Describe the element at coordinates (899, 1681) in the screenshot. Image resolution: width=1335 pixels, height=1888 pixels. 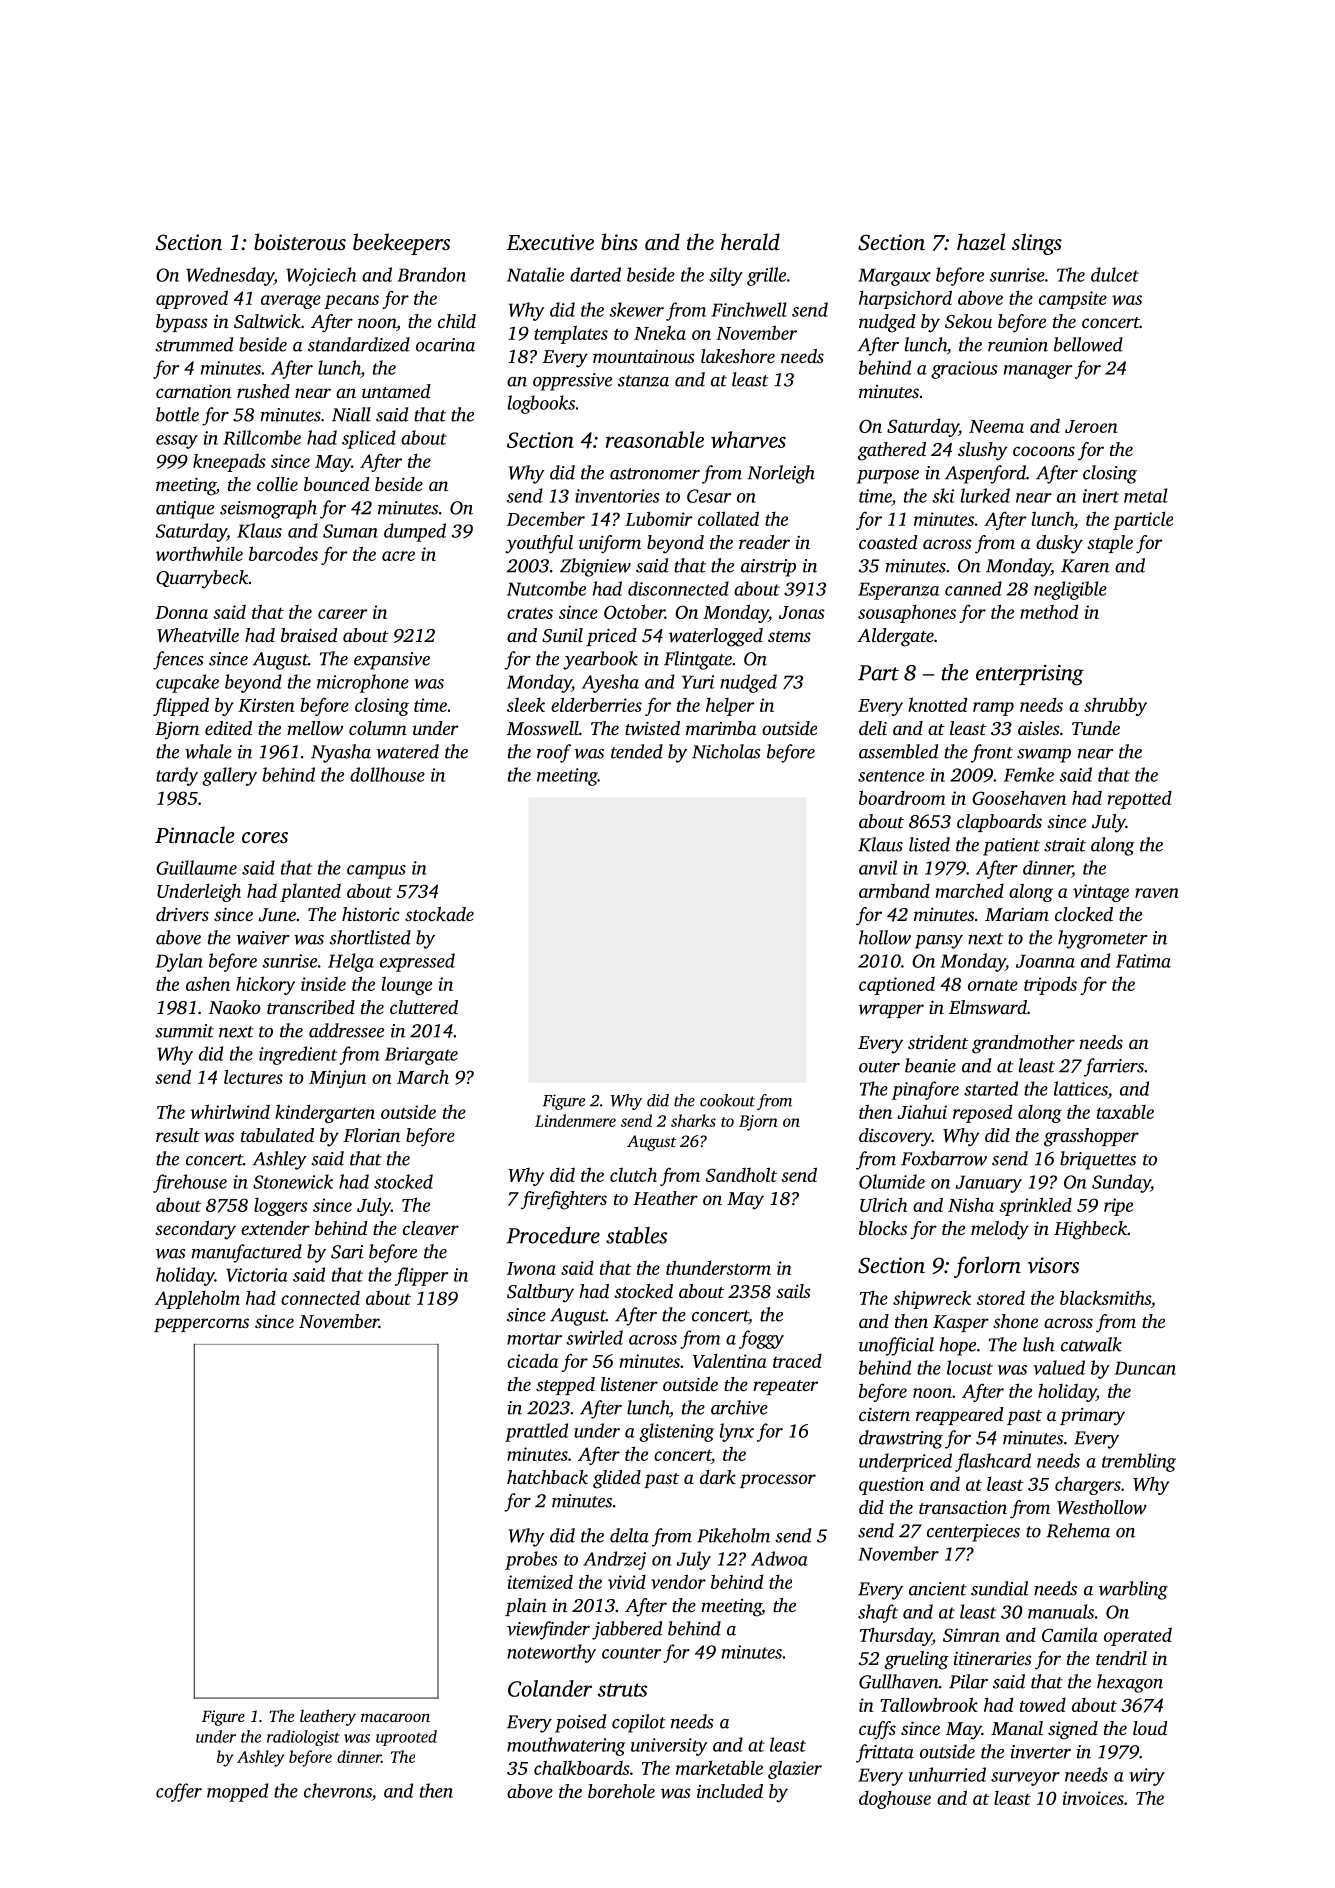
I see `Gullhaven` at that location.
